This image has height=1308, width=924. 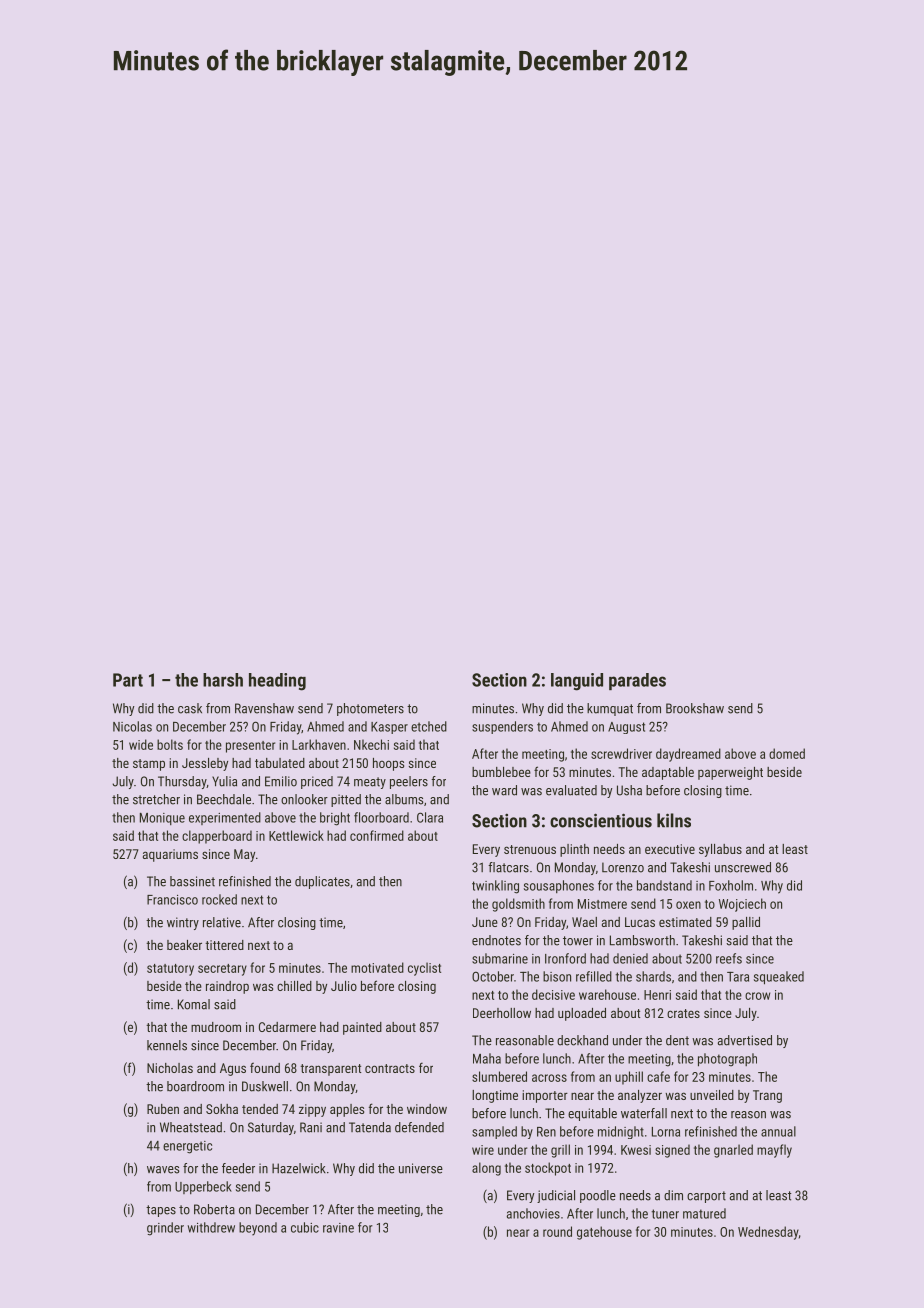 What do you see at coordinates (720, 850) in the image?
I see `syllabus` at bounding box center [720, 850].
